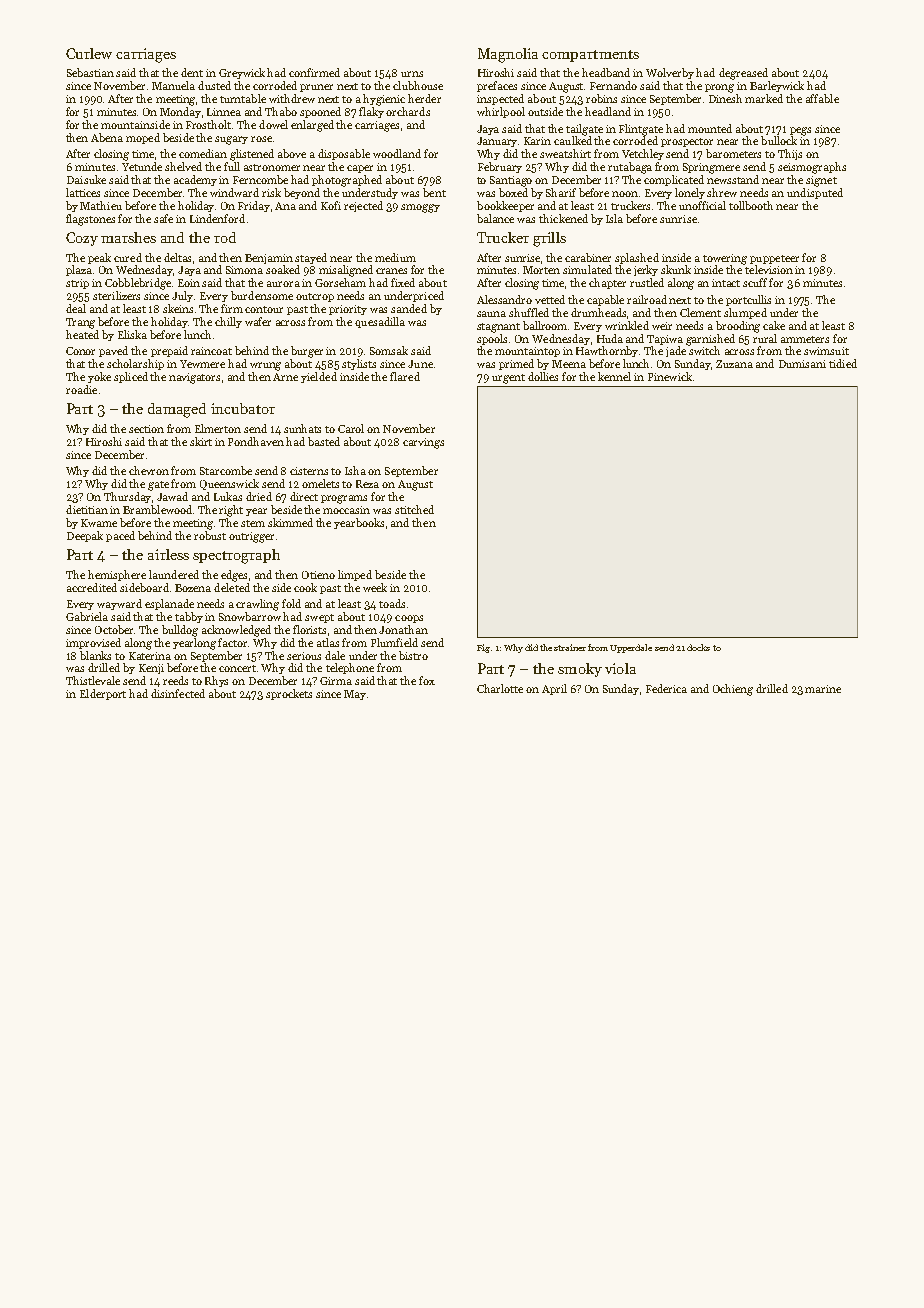  What do you see at coordinates (822, 98) in the screenshot?
I see `affable` at bounding box center [822, 98].
